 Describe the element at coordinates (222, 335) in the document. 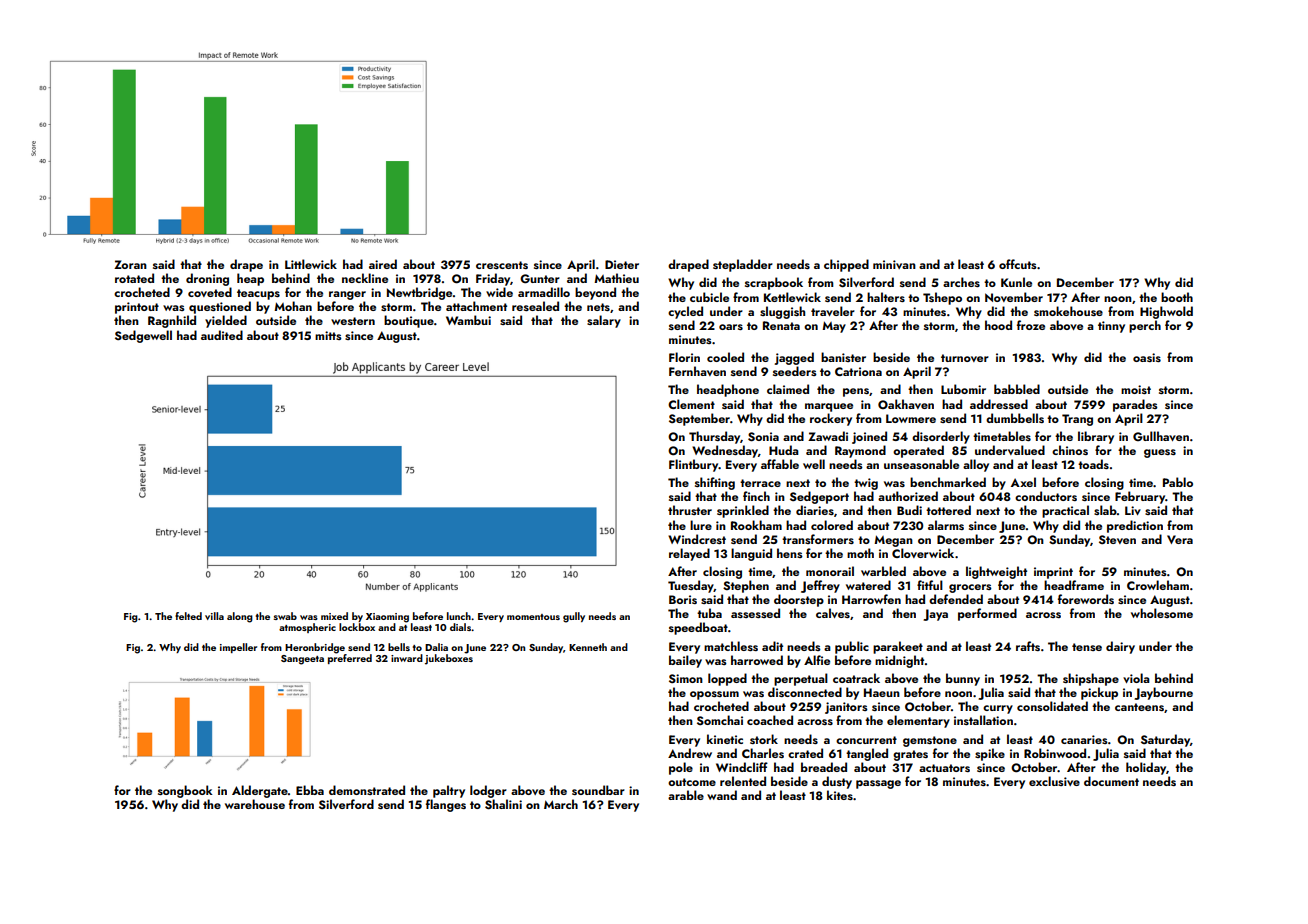

I see `audited` at that location.
